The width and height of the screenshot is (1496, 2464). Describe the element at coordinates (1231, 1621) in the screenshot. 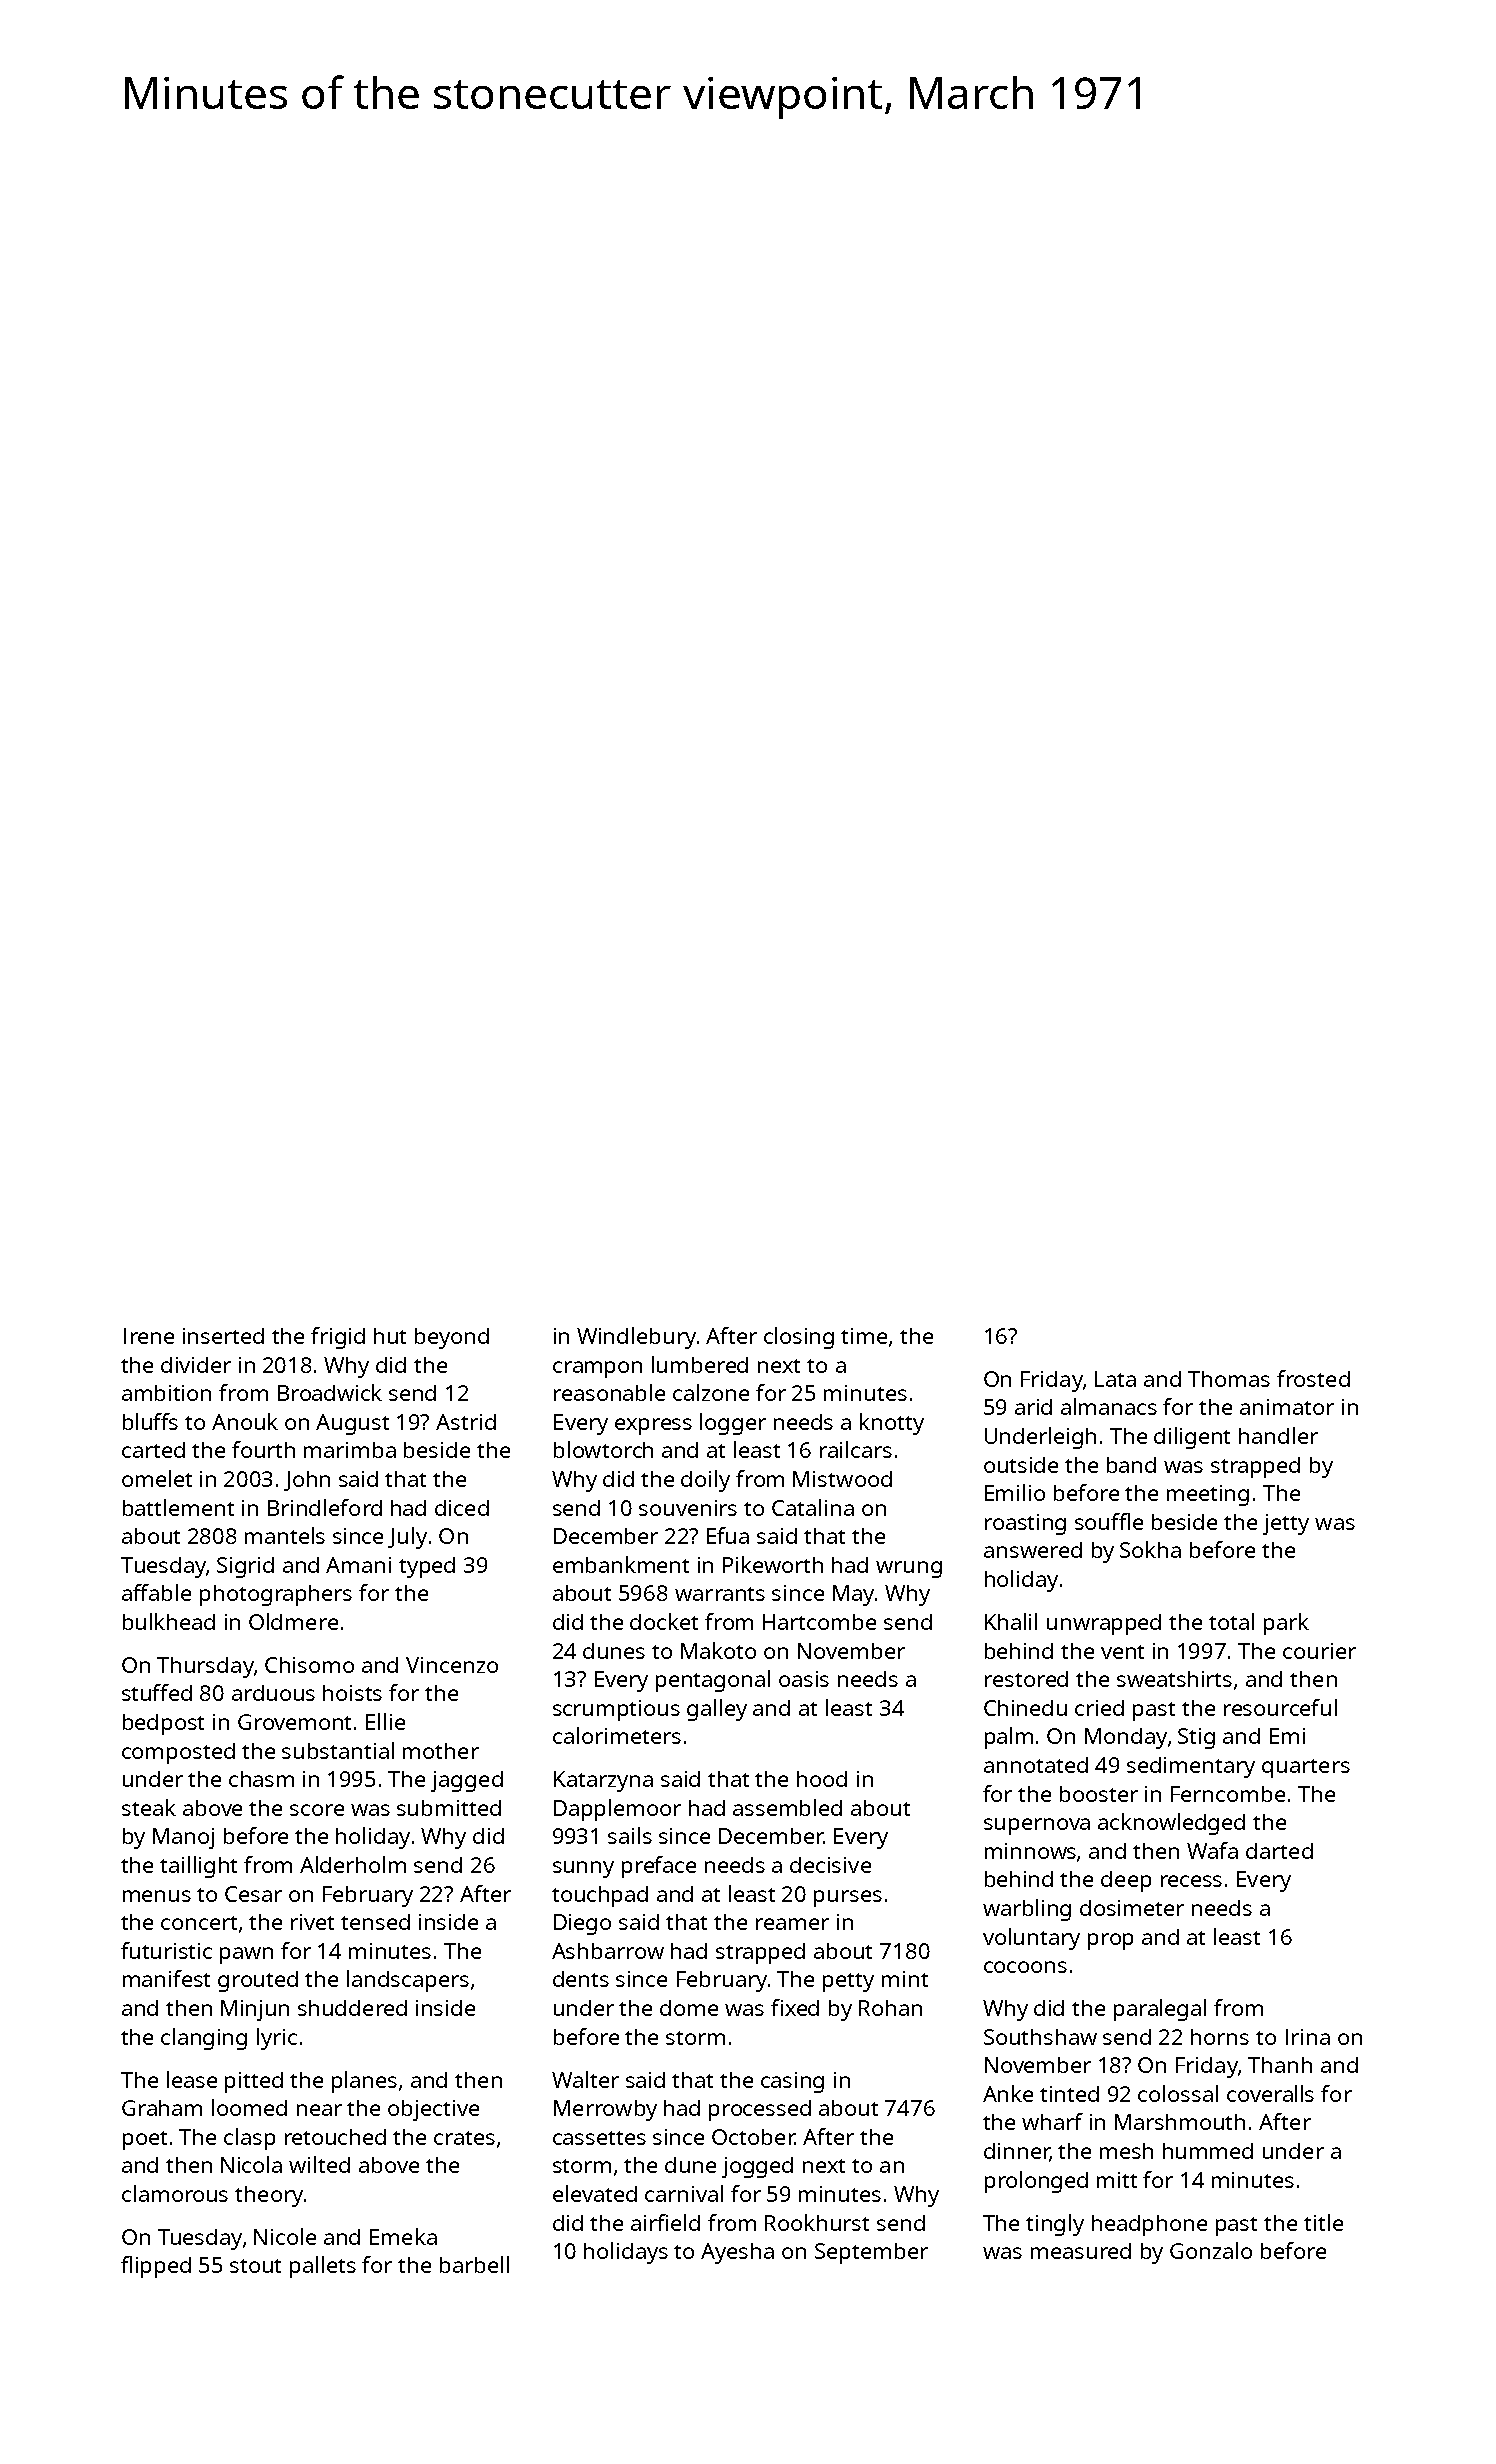

I see `total` at that location.
